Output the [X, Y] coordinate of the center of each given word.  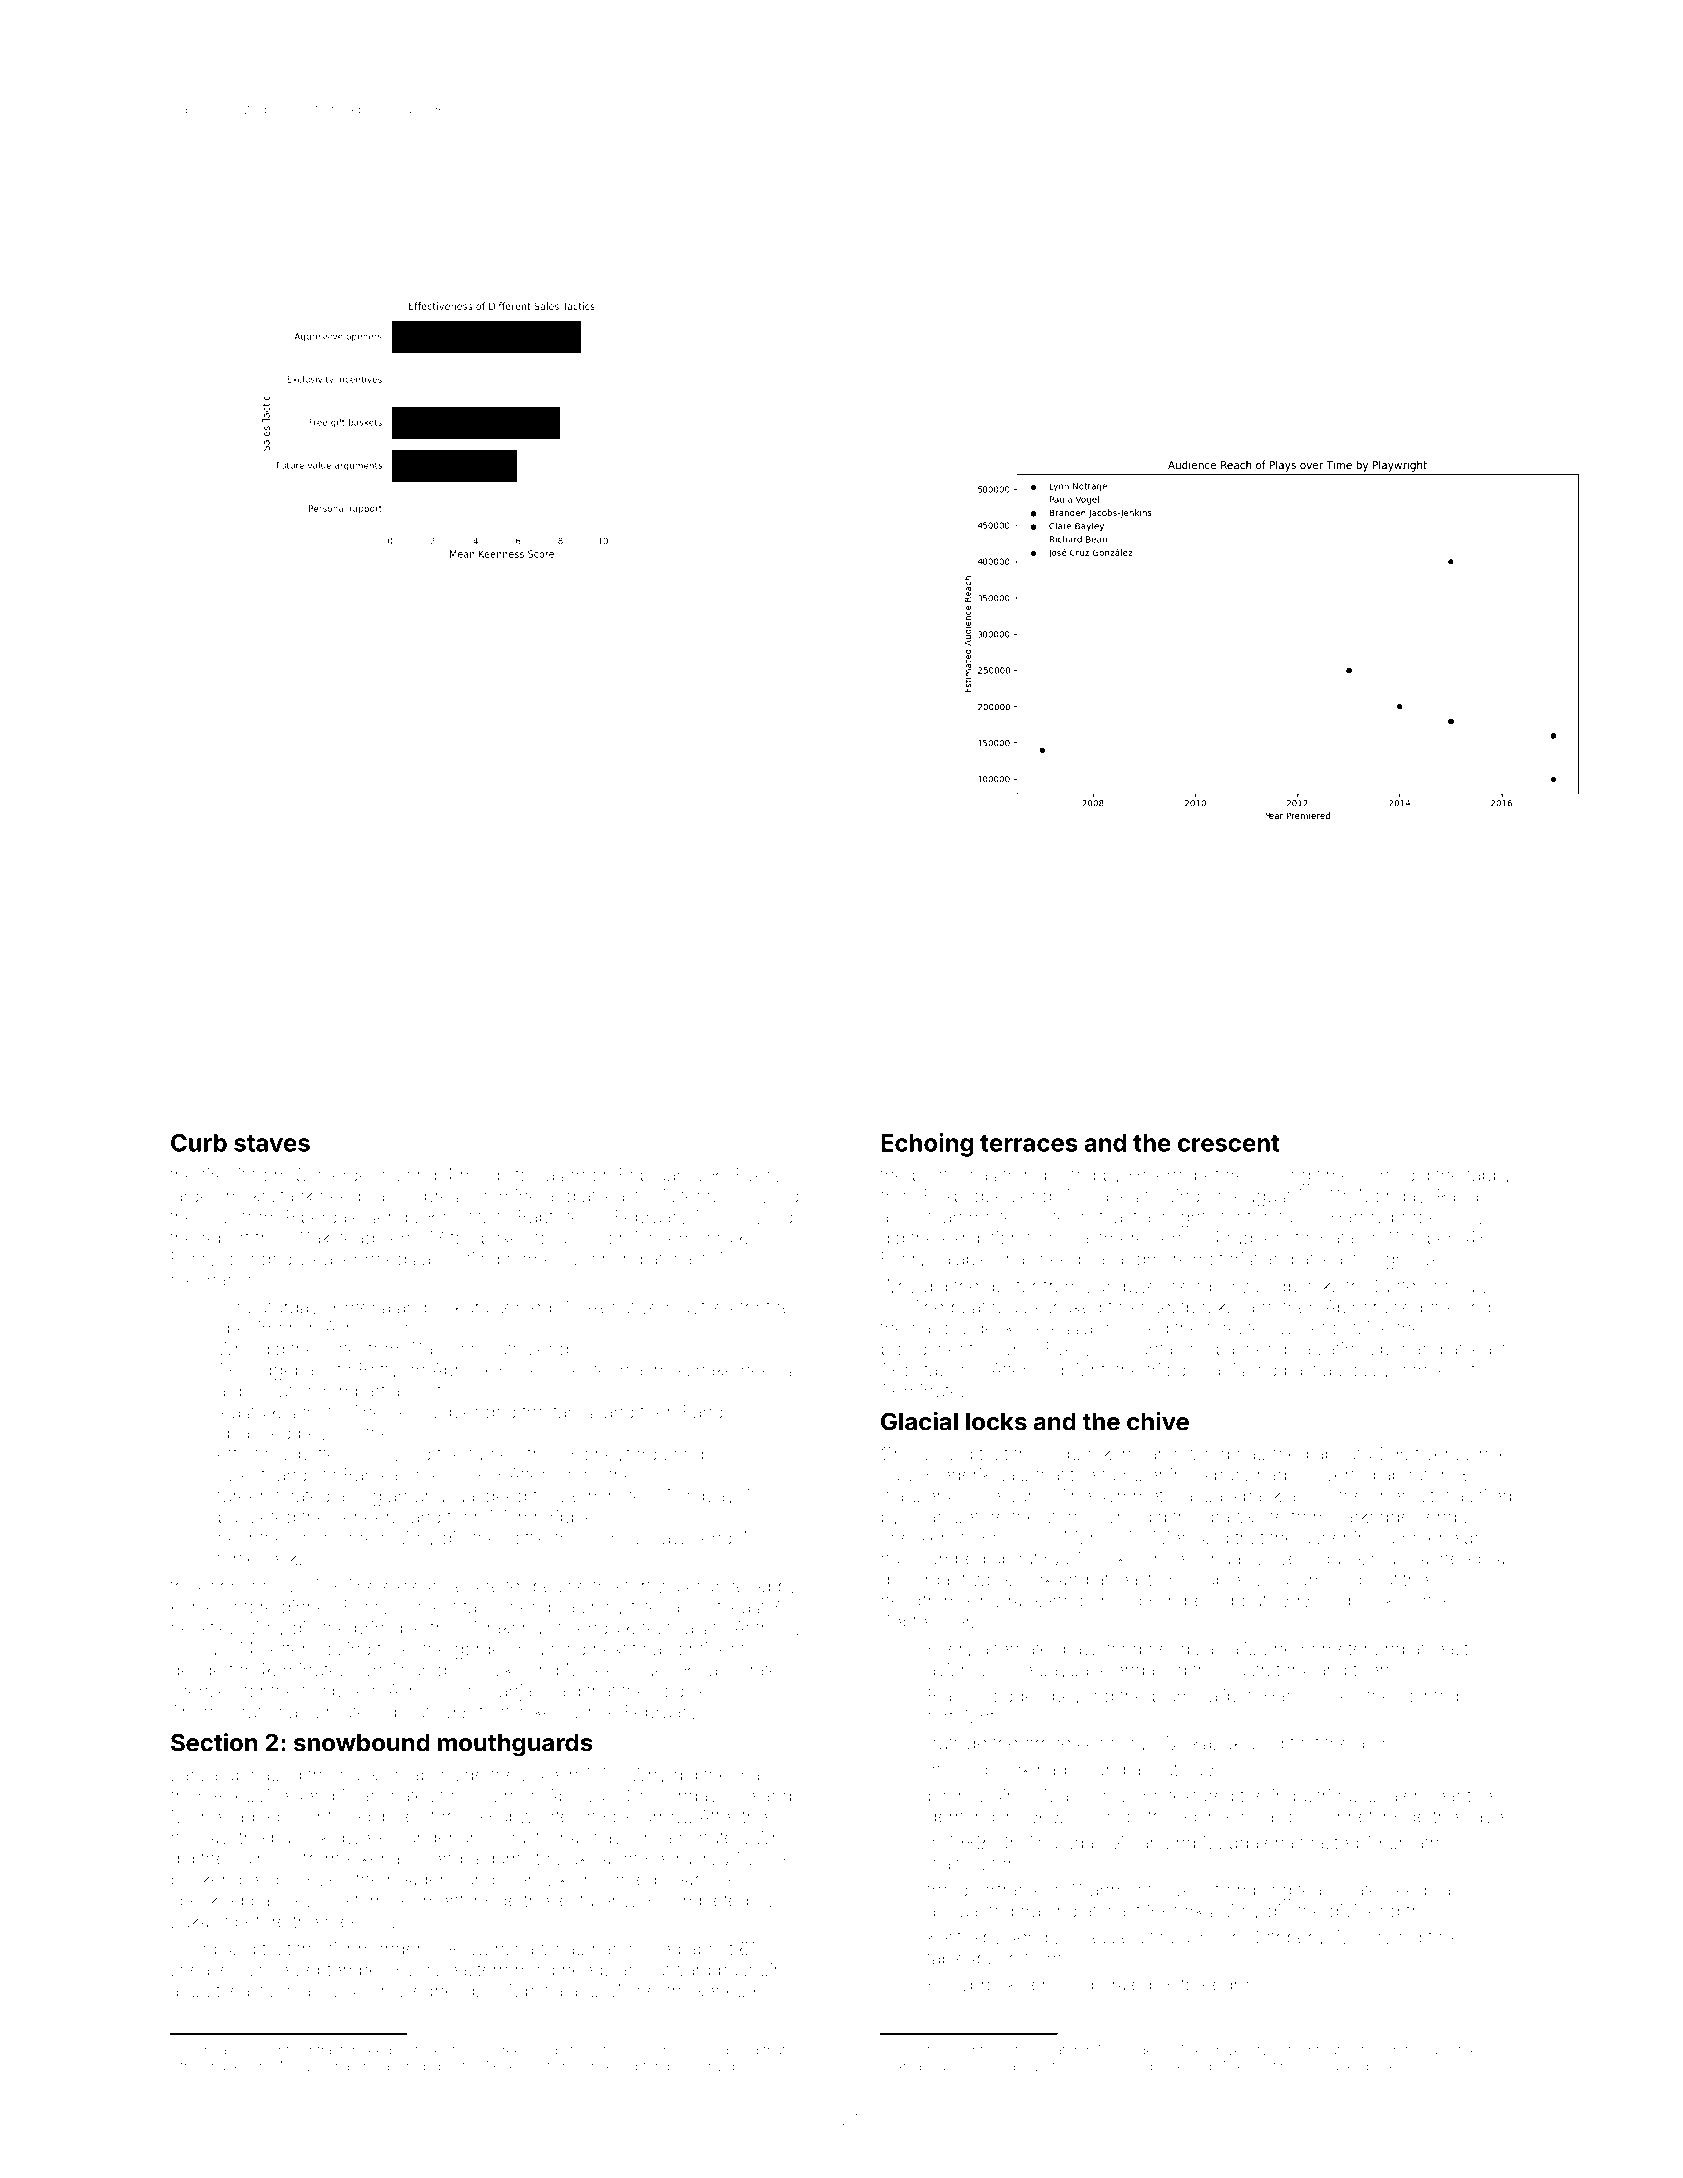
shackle [228, 2066]
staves [272, 1143]
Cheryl [907, 1455]
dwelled [367, 1837]
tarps [573, 1414]
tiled [1495, 1496]
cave [1484, 1817]
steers [696, 1196]
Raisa [1458, 1196]
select [912, 2050]
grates [1403, 2052]
